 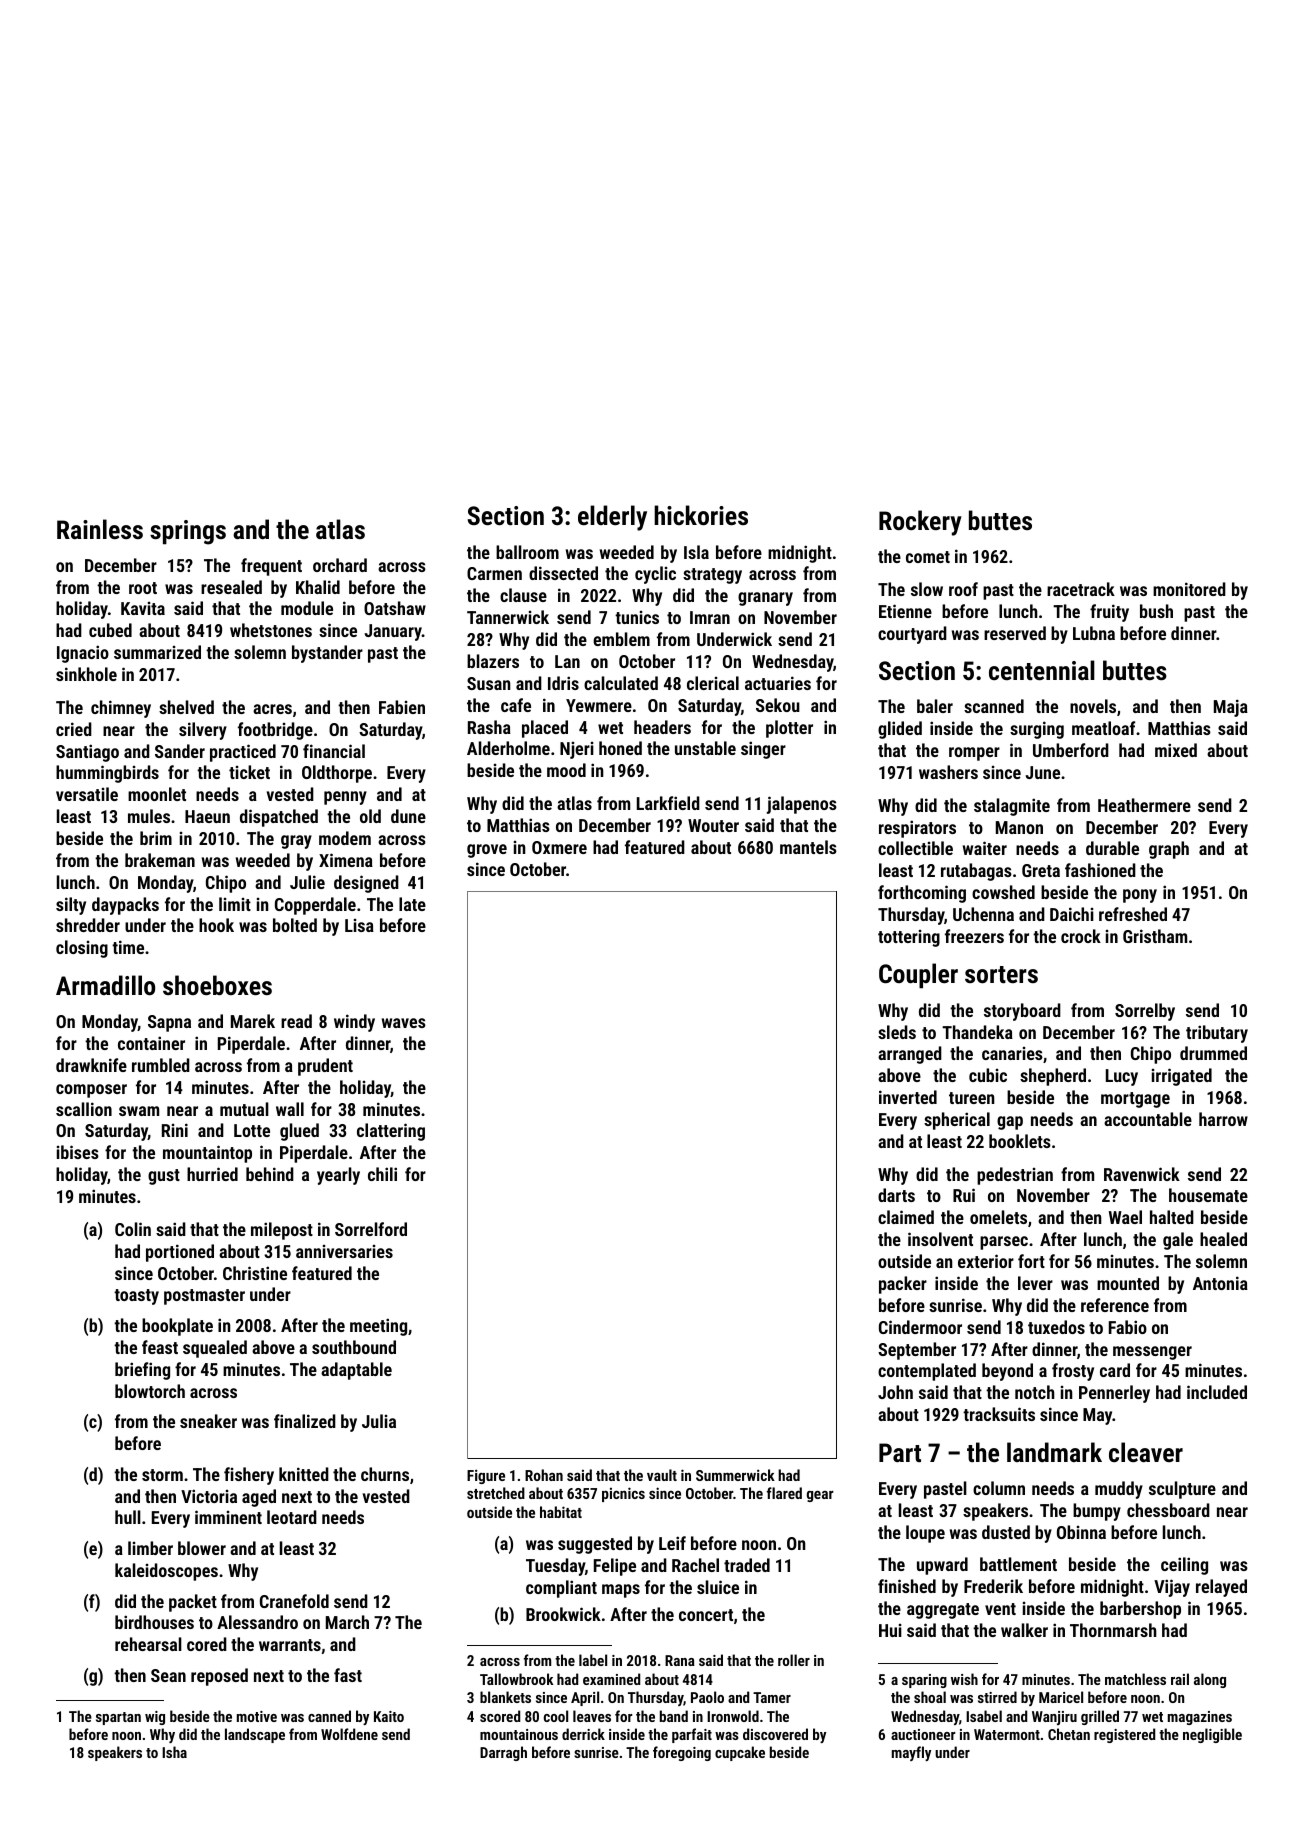 What do you see at coordinates (105, 985) in the screenshot?
I see `Armadillo` at bounding box center [105, 985].
